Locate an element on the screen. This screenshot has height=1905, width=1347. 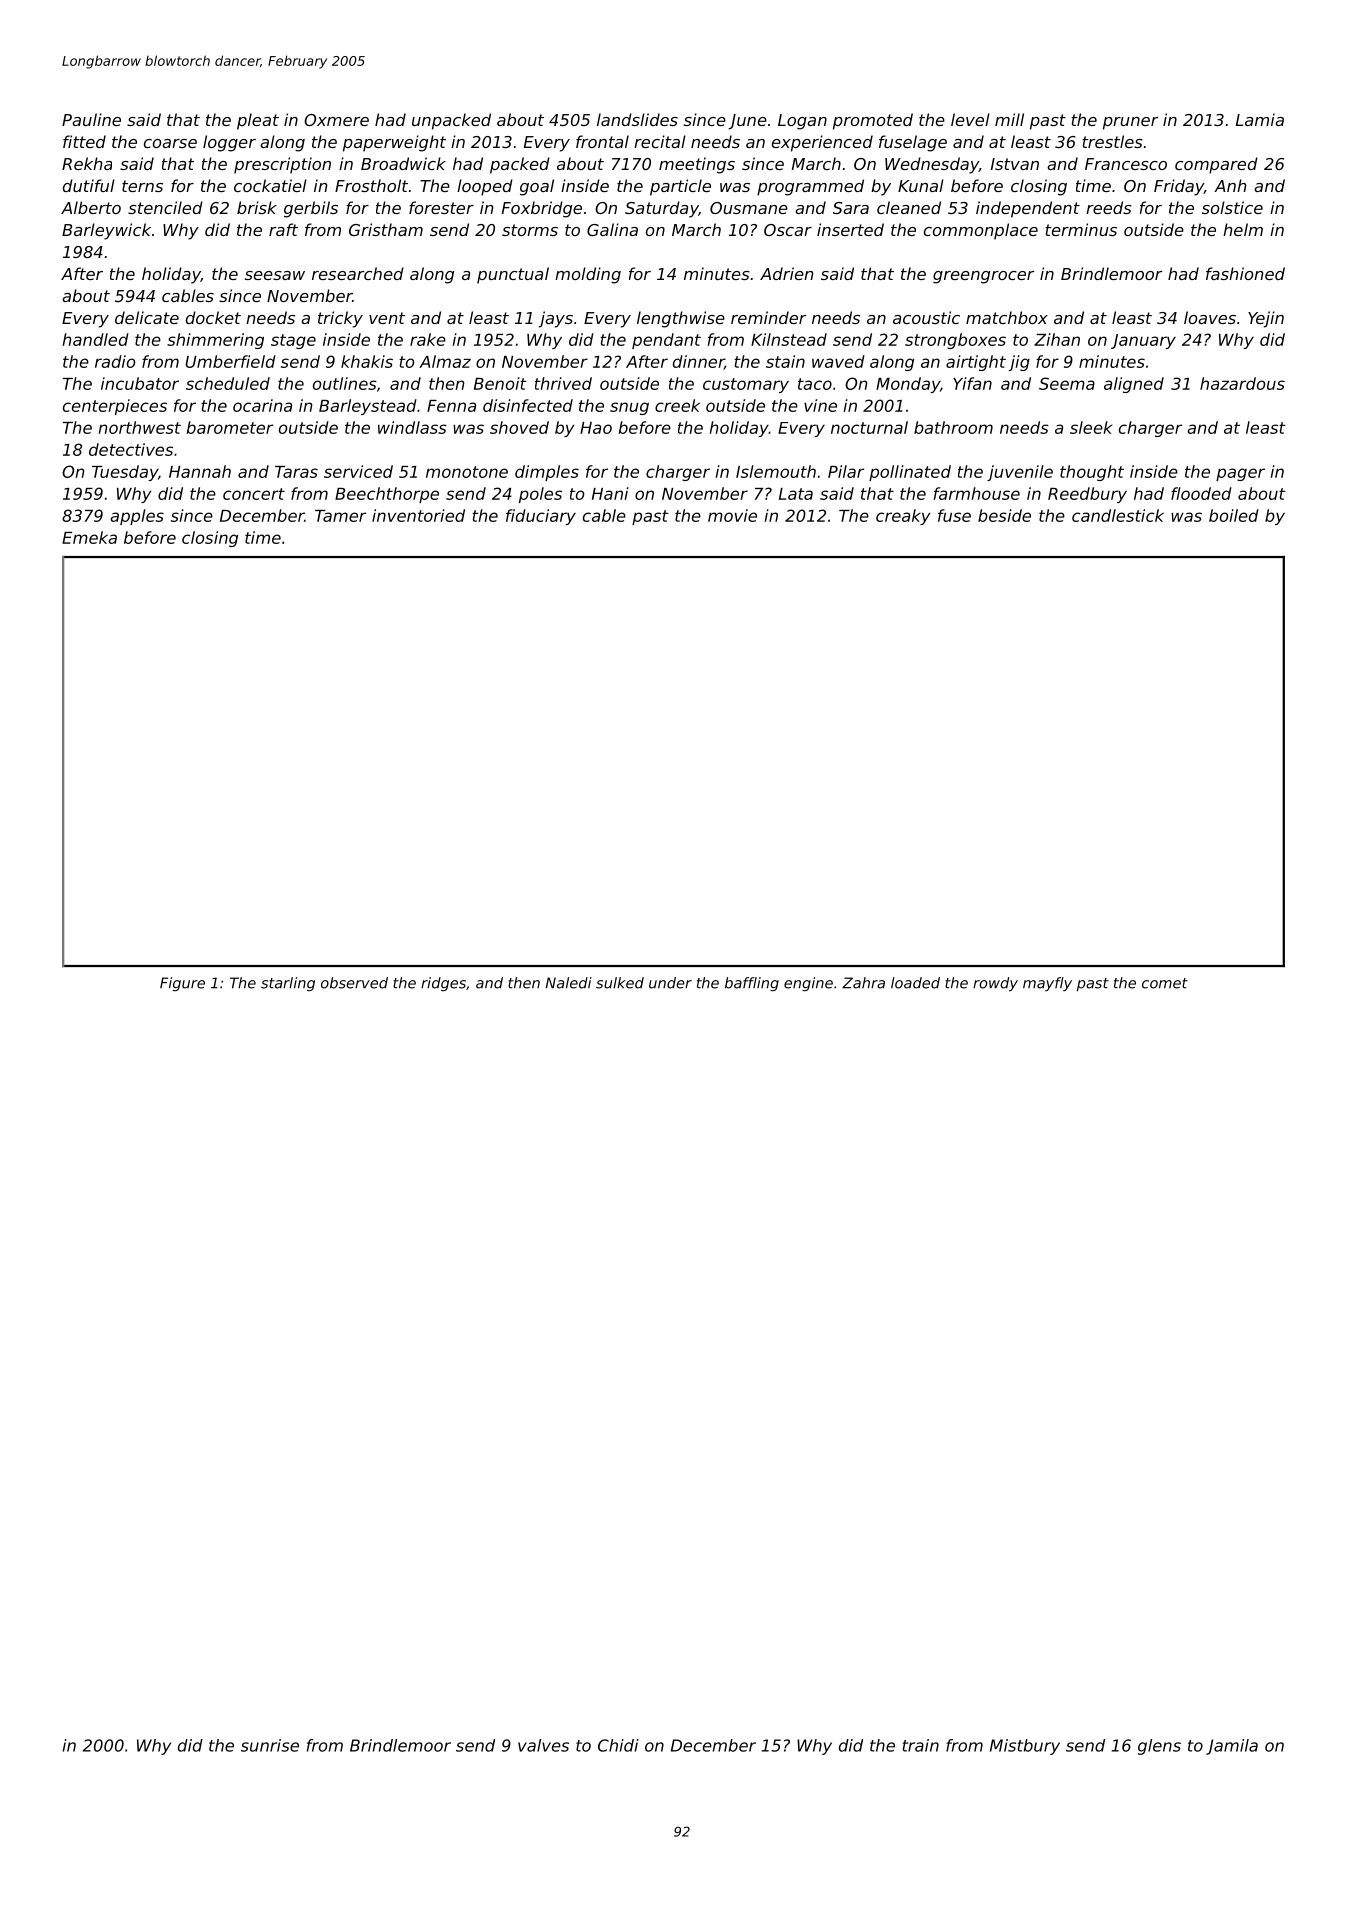
sulked is located at coordinates (620, 983).
